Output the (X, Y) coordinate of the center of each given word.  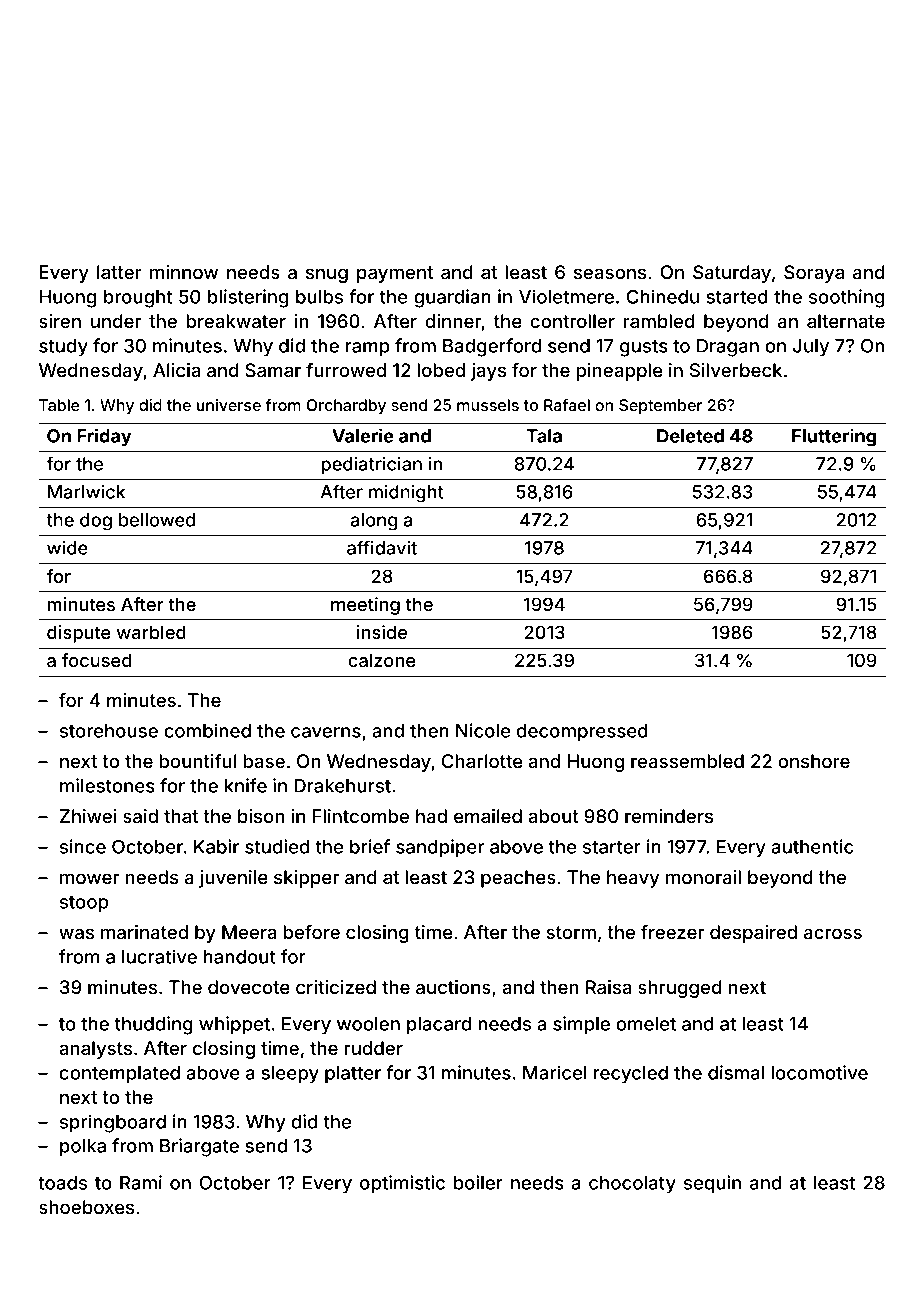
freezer (673, 932)
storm (571, 932)
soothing (846, 298)
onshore (814, 761)
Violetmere (566, 296)
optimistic (402, 1184)
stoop (84, 904)
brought (138, 299)
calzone (381, 660)
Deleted (690, 436)
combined (207, 730)
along (374, 522)
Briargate (199, 1147)
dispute (79, 634)
